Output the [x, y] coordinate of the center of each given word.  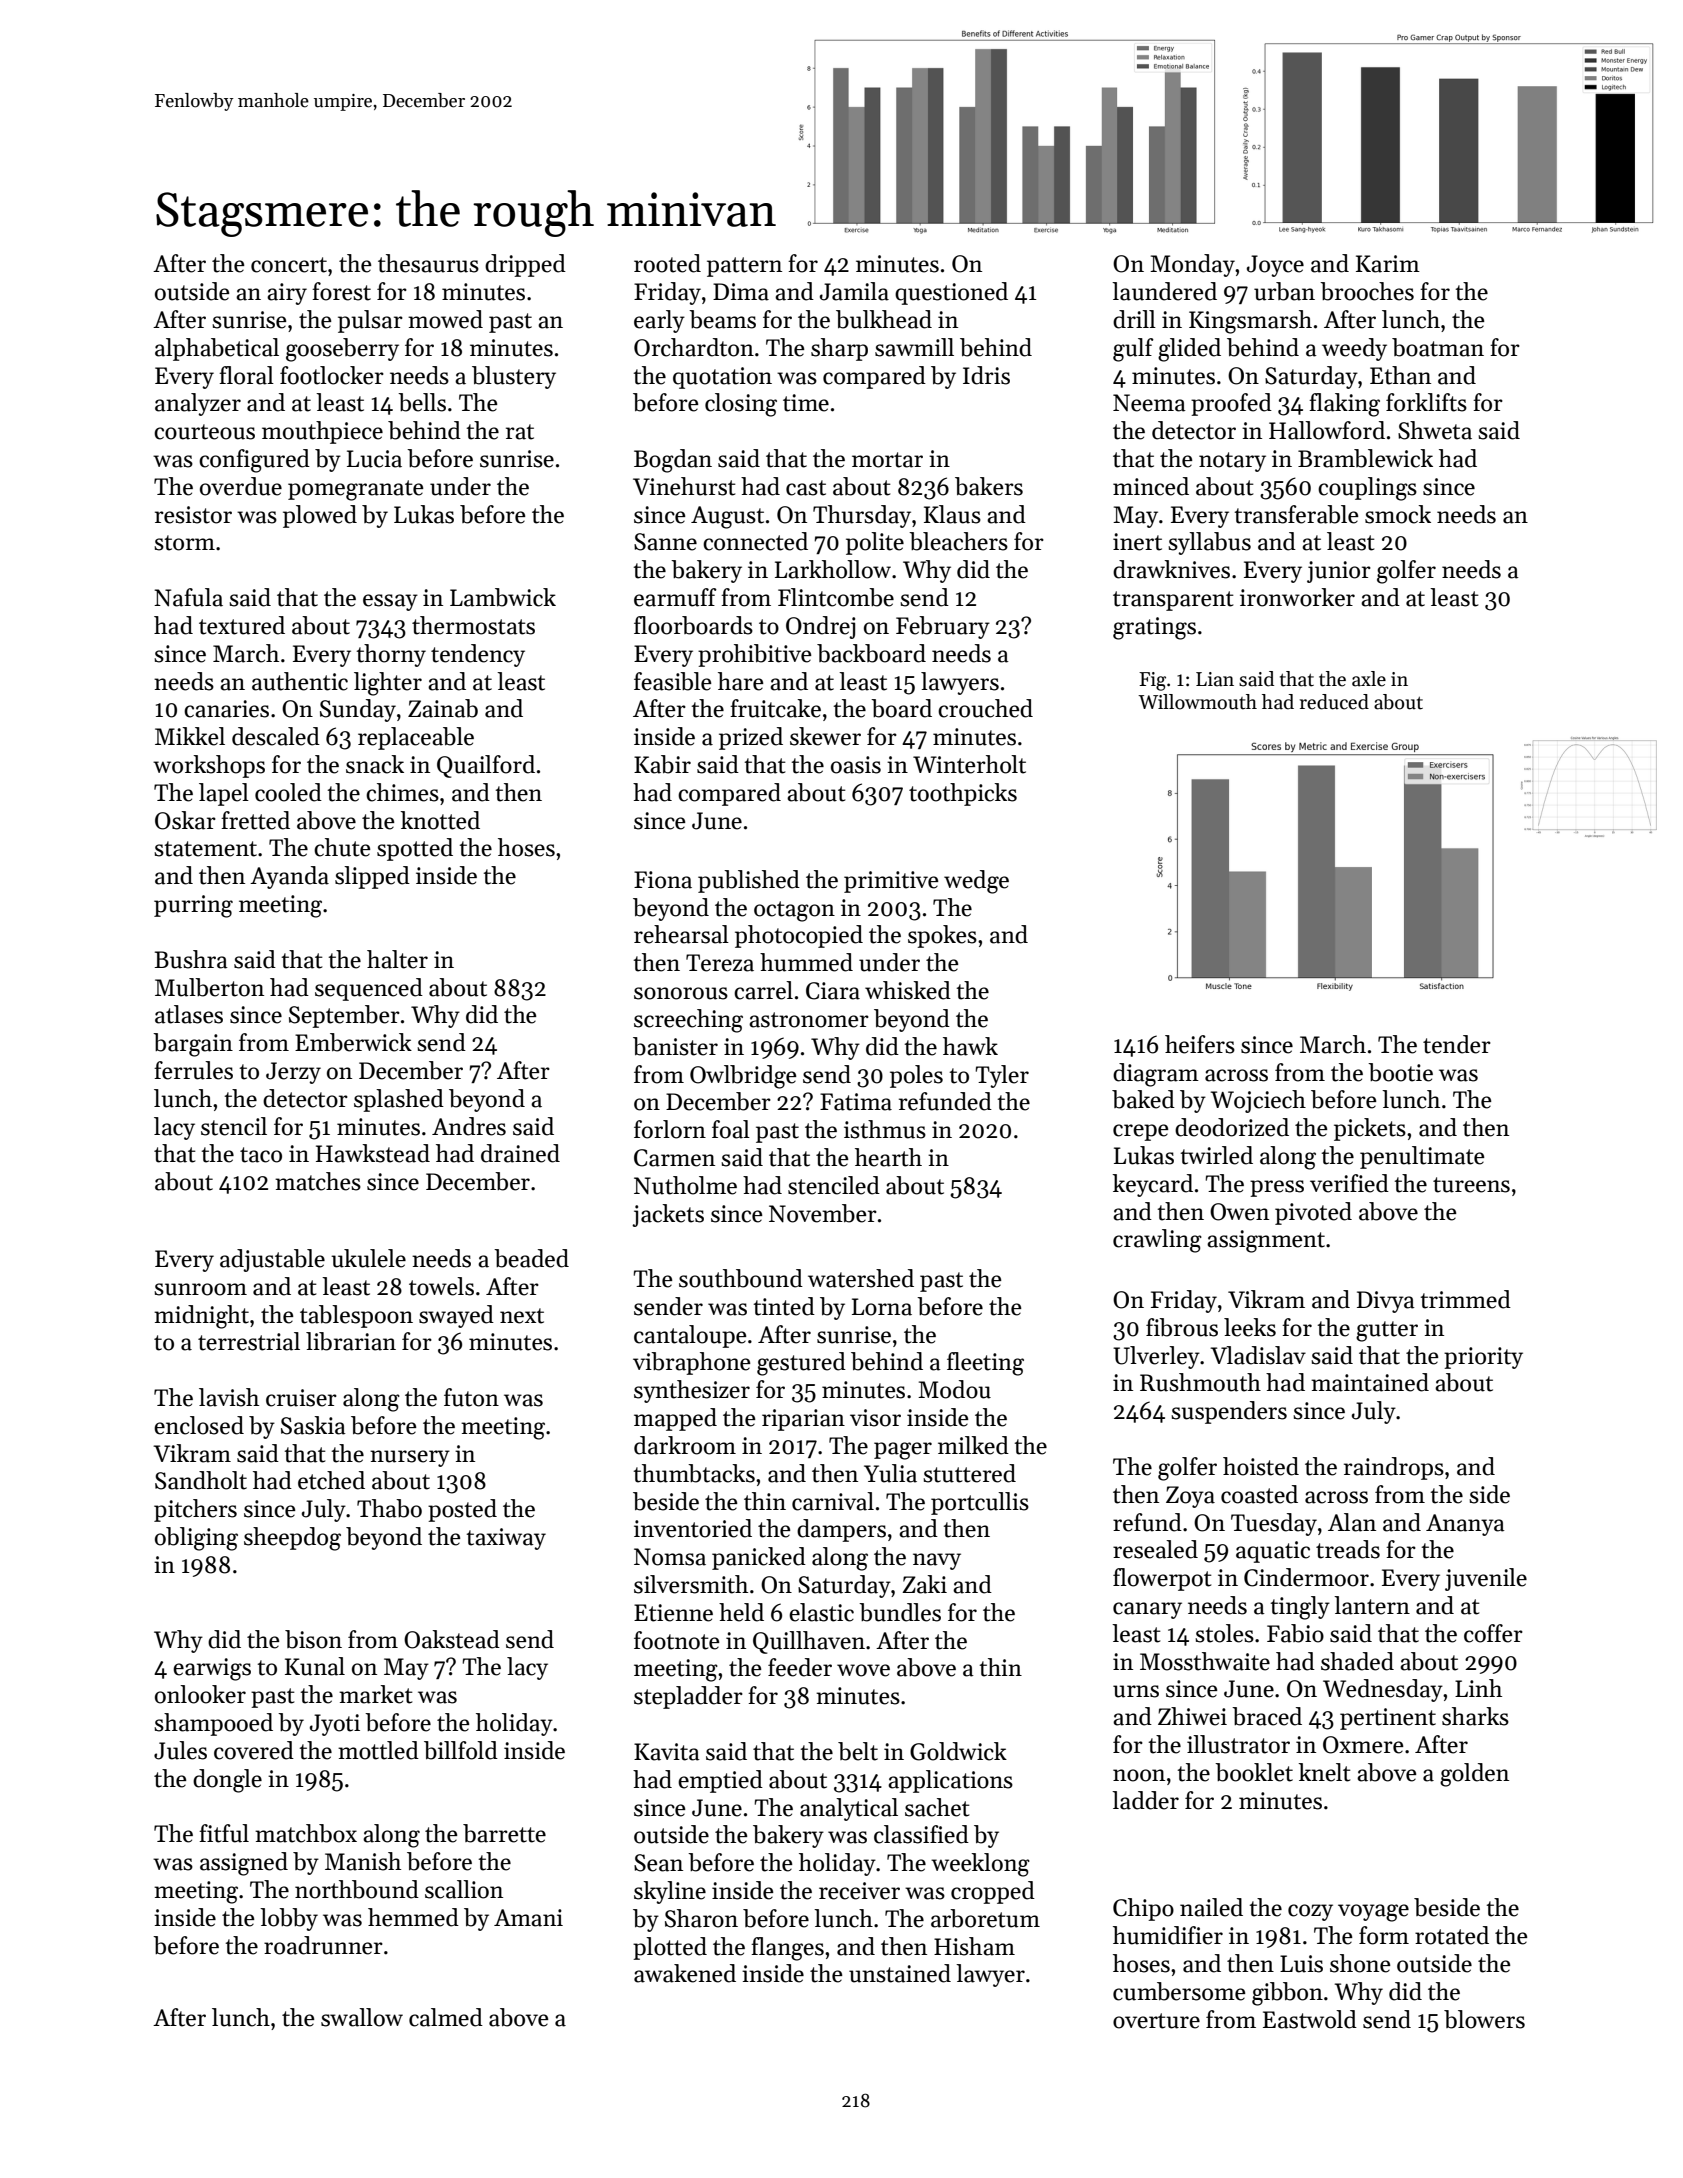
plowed [320, 516]
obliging [196, 1539]
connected [755, 541]
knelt [1325, 1772]
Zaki [924, 1584]
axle [1369, 679]
